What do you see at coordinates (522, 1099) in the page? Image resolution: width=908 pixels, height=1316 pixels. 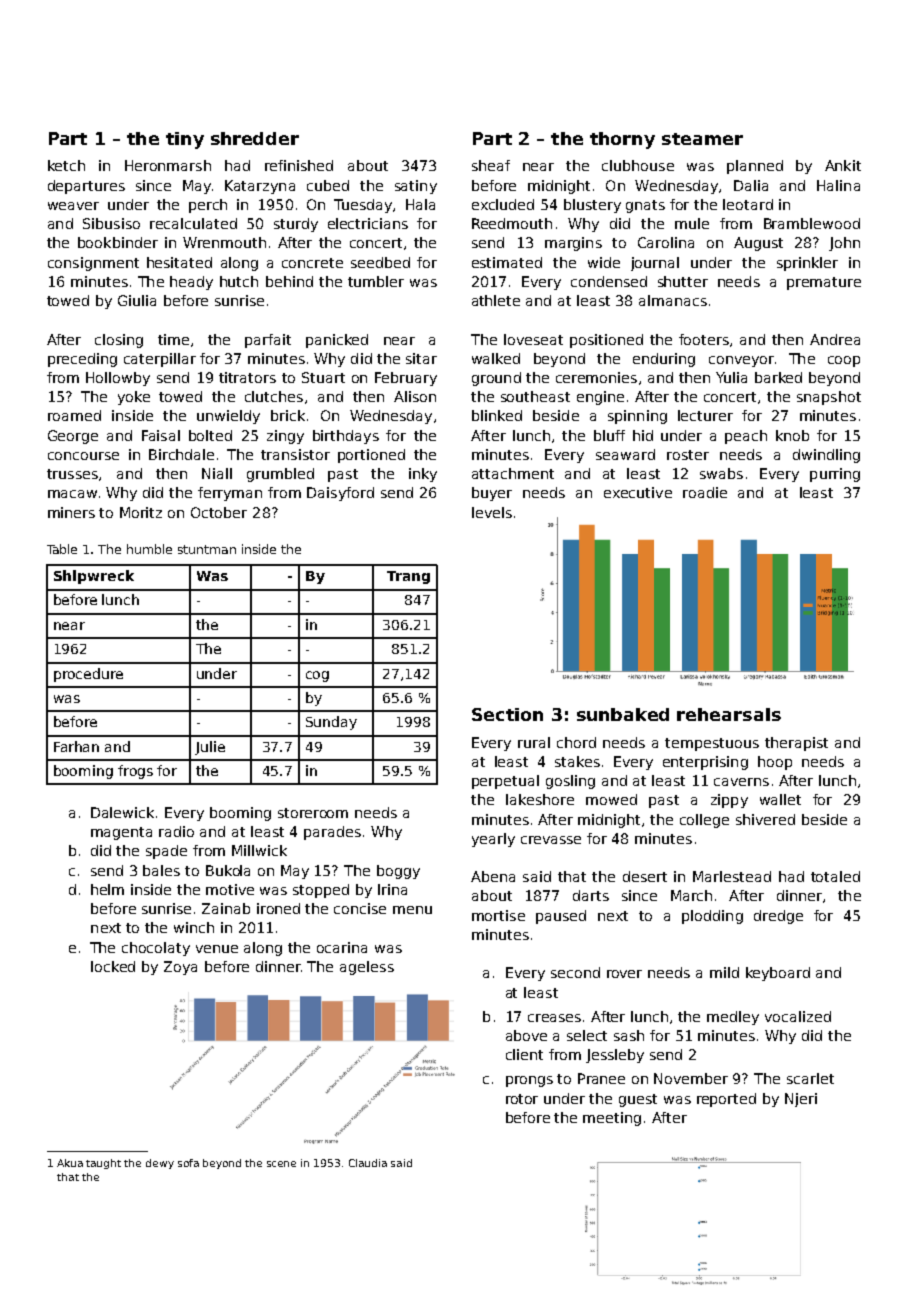 I see `rotor` at bounding box center [522, 1099].
